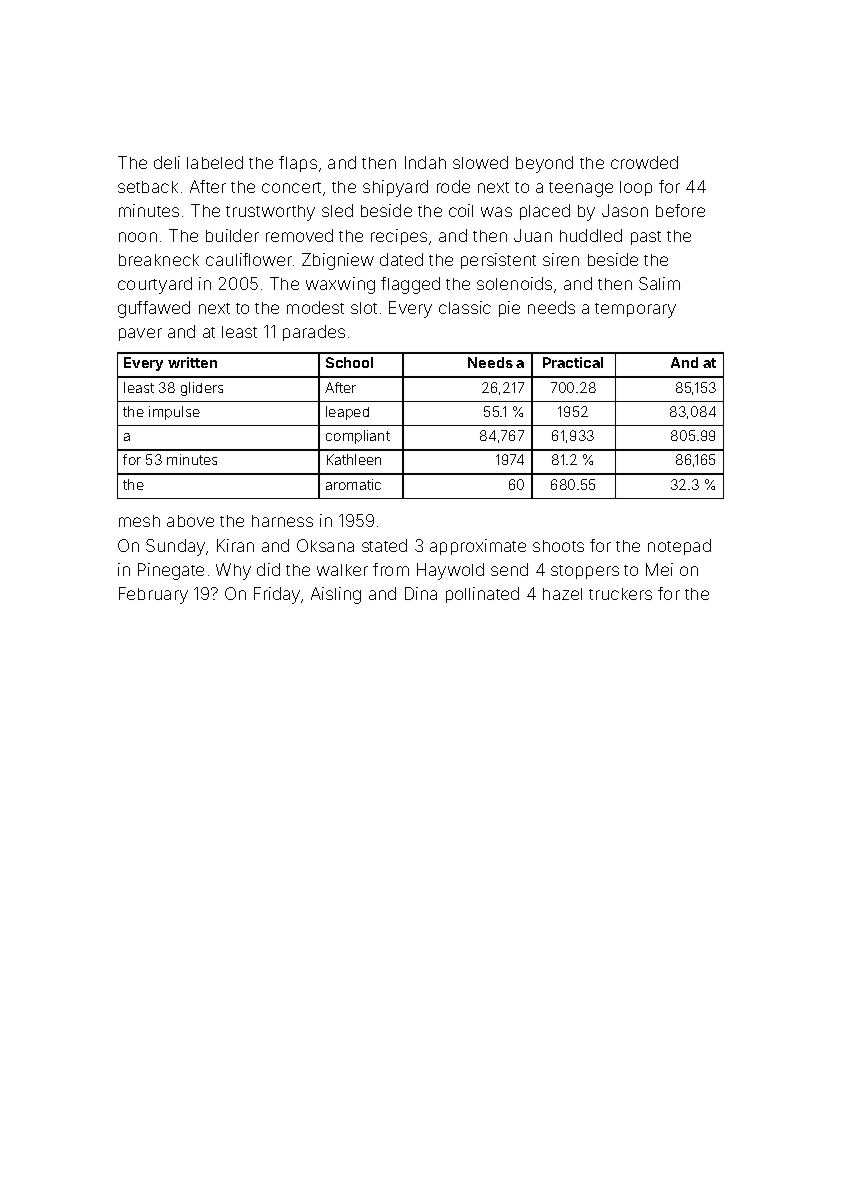 This screenshot has height=1193, width=841. What do you see at coordinates (635, 310) in the screenshot?
I see `temporary` at bounding box center [635, 310].
